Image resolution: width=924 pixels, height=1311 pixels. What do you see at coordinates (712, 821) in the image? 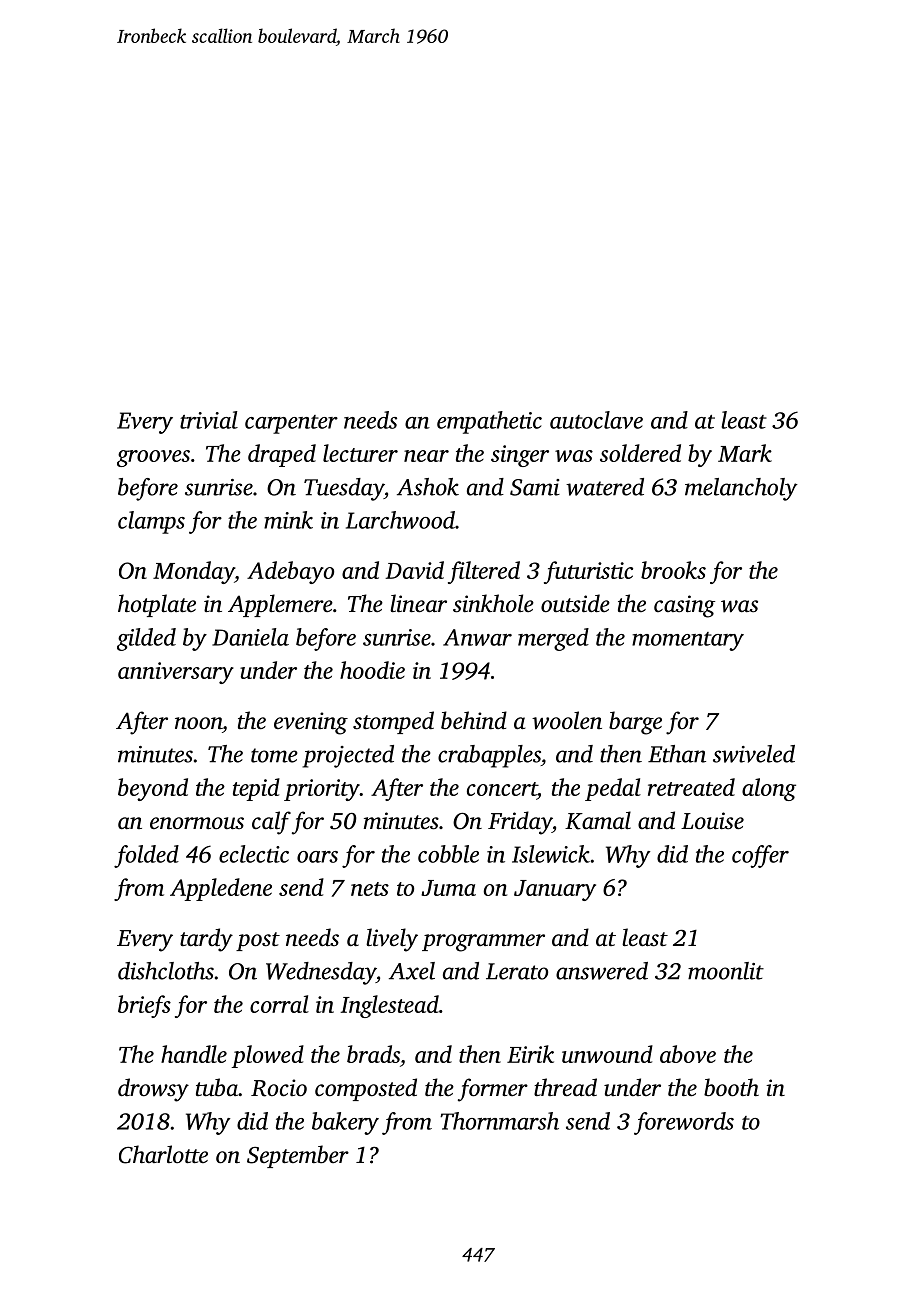
I see `Louise` at bounding box center [712, 821].
